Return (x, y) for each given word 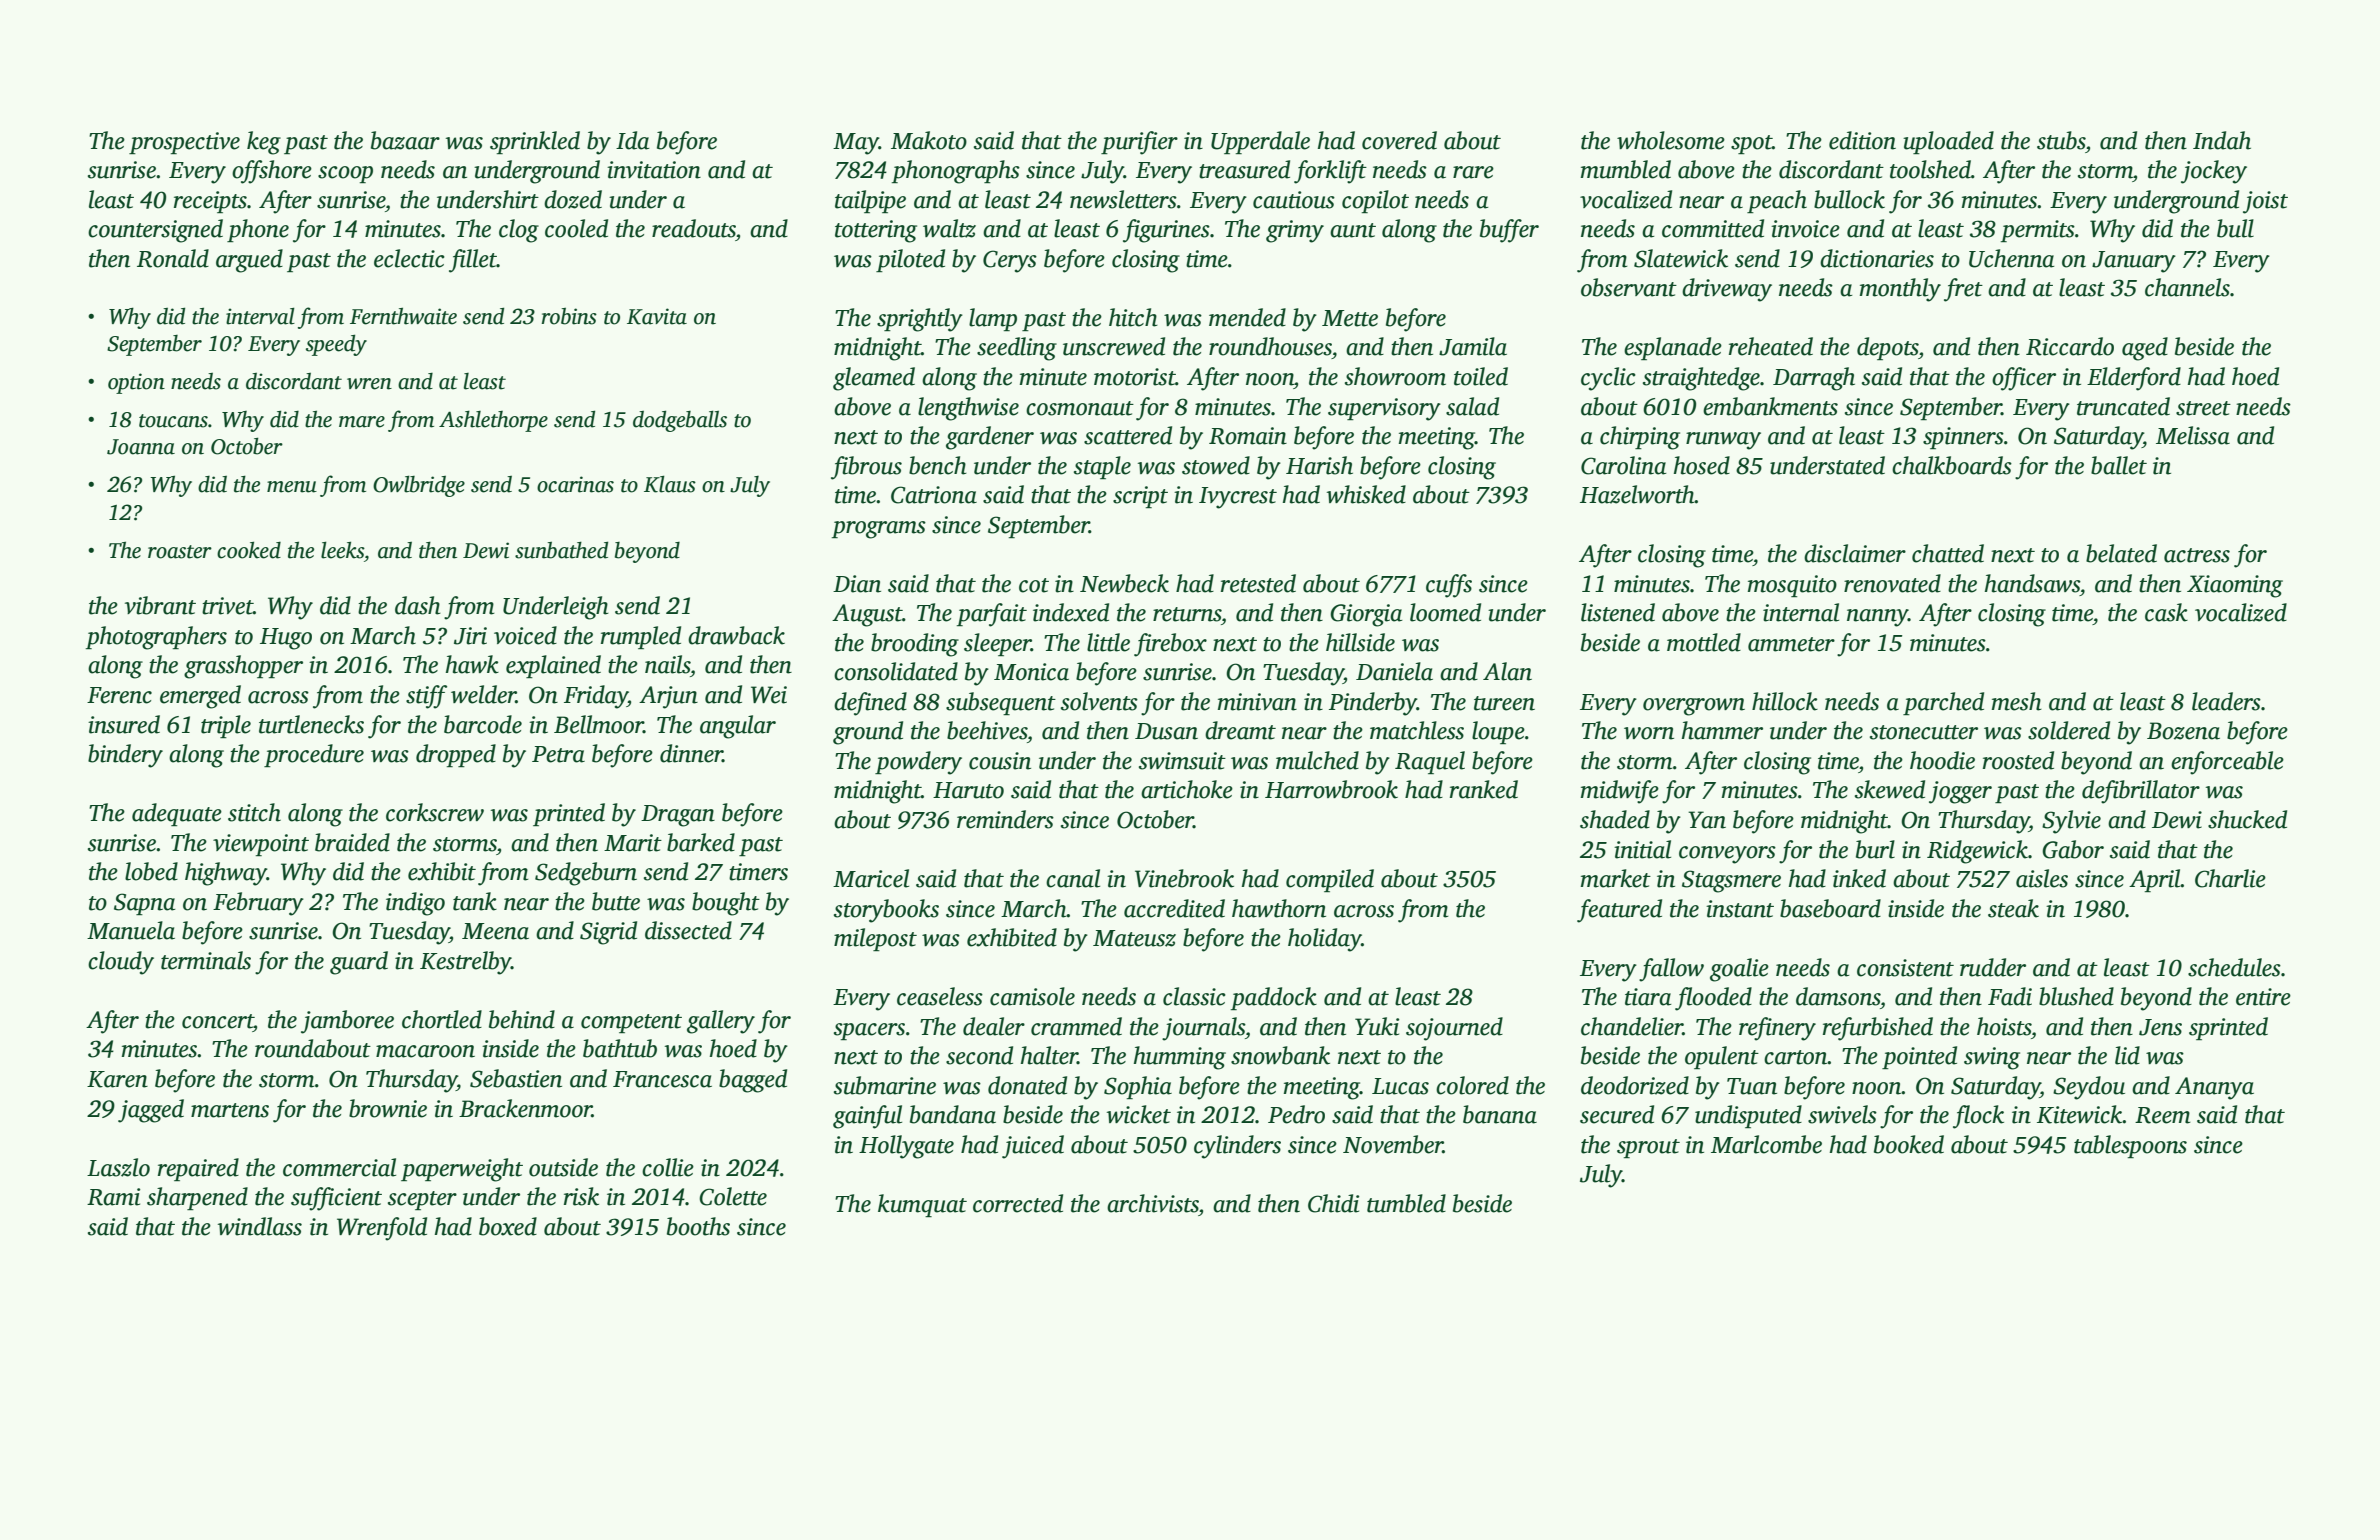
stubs (2061, 140)
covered (1399, 140)
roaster (180, 552)
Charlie (2230, 878)
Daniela (1394, 671)
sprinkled (535, 142)
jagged (151, 1111)
